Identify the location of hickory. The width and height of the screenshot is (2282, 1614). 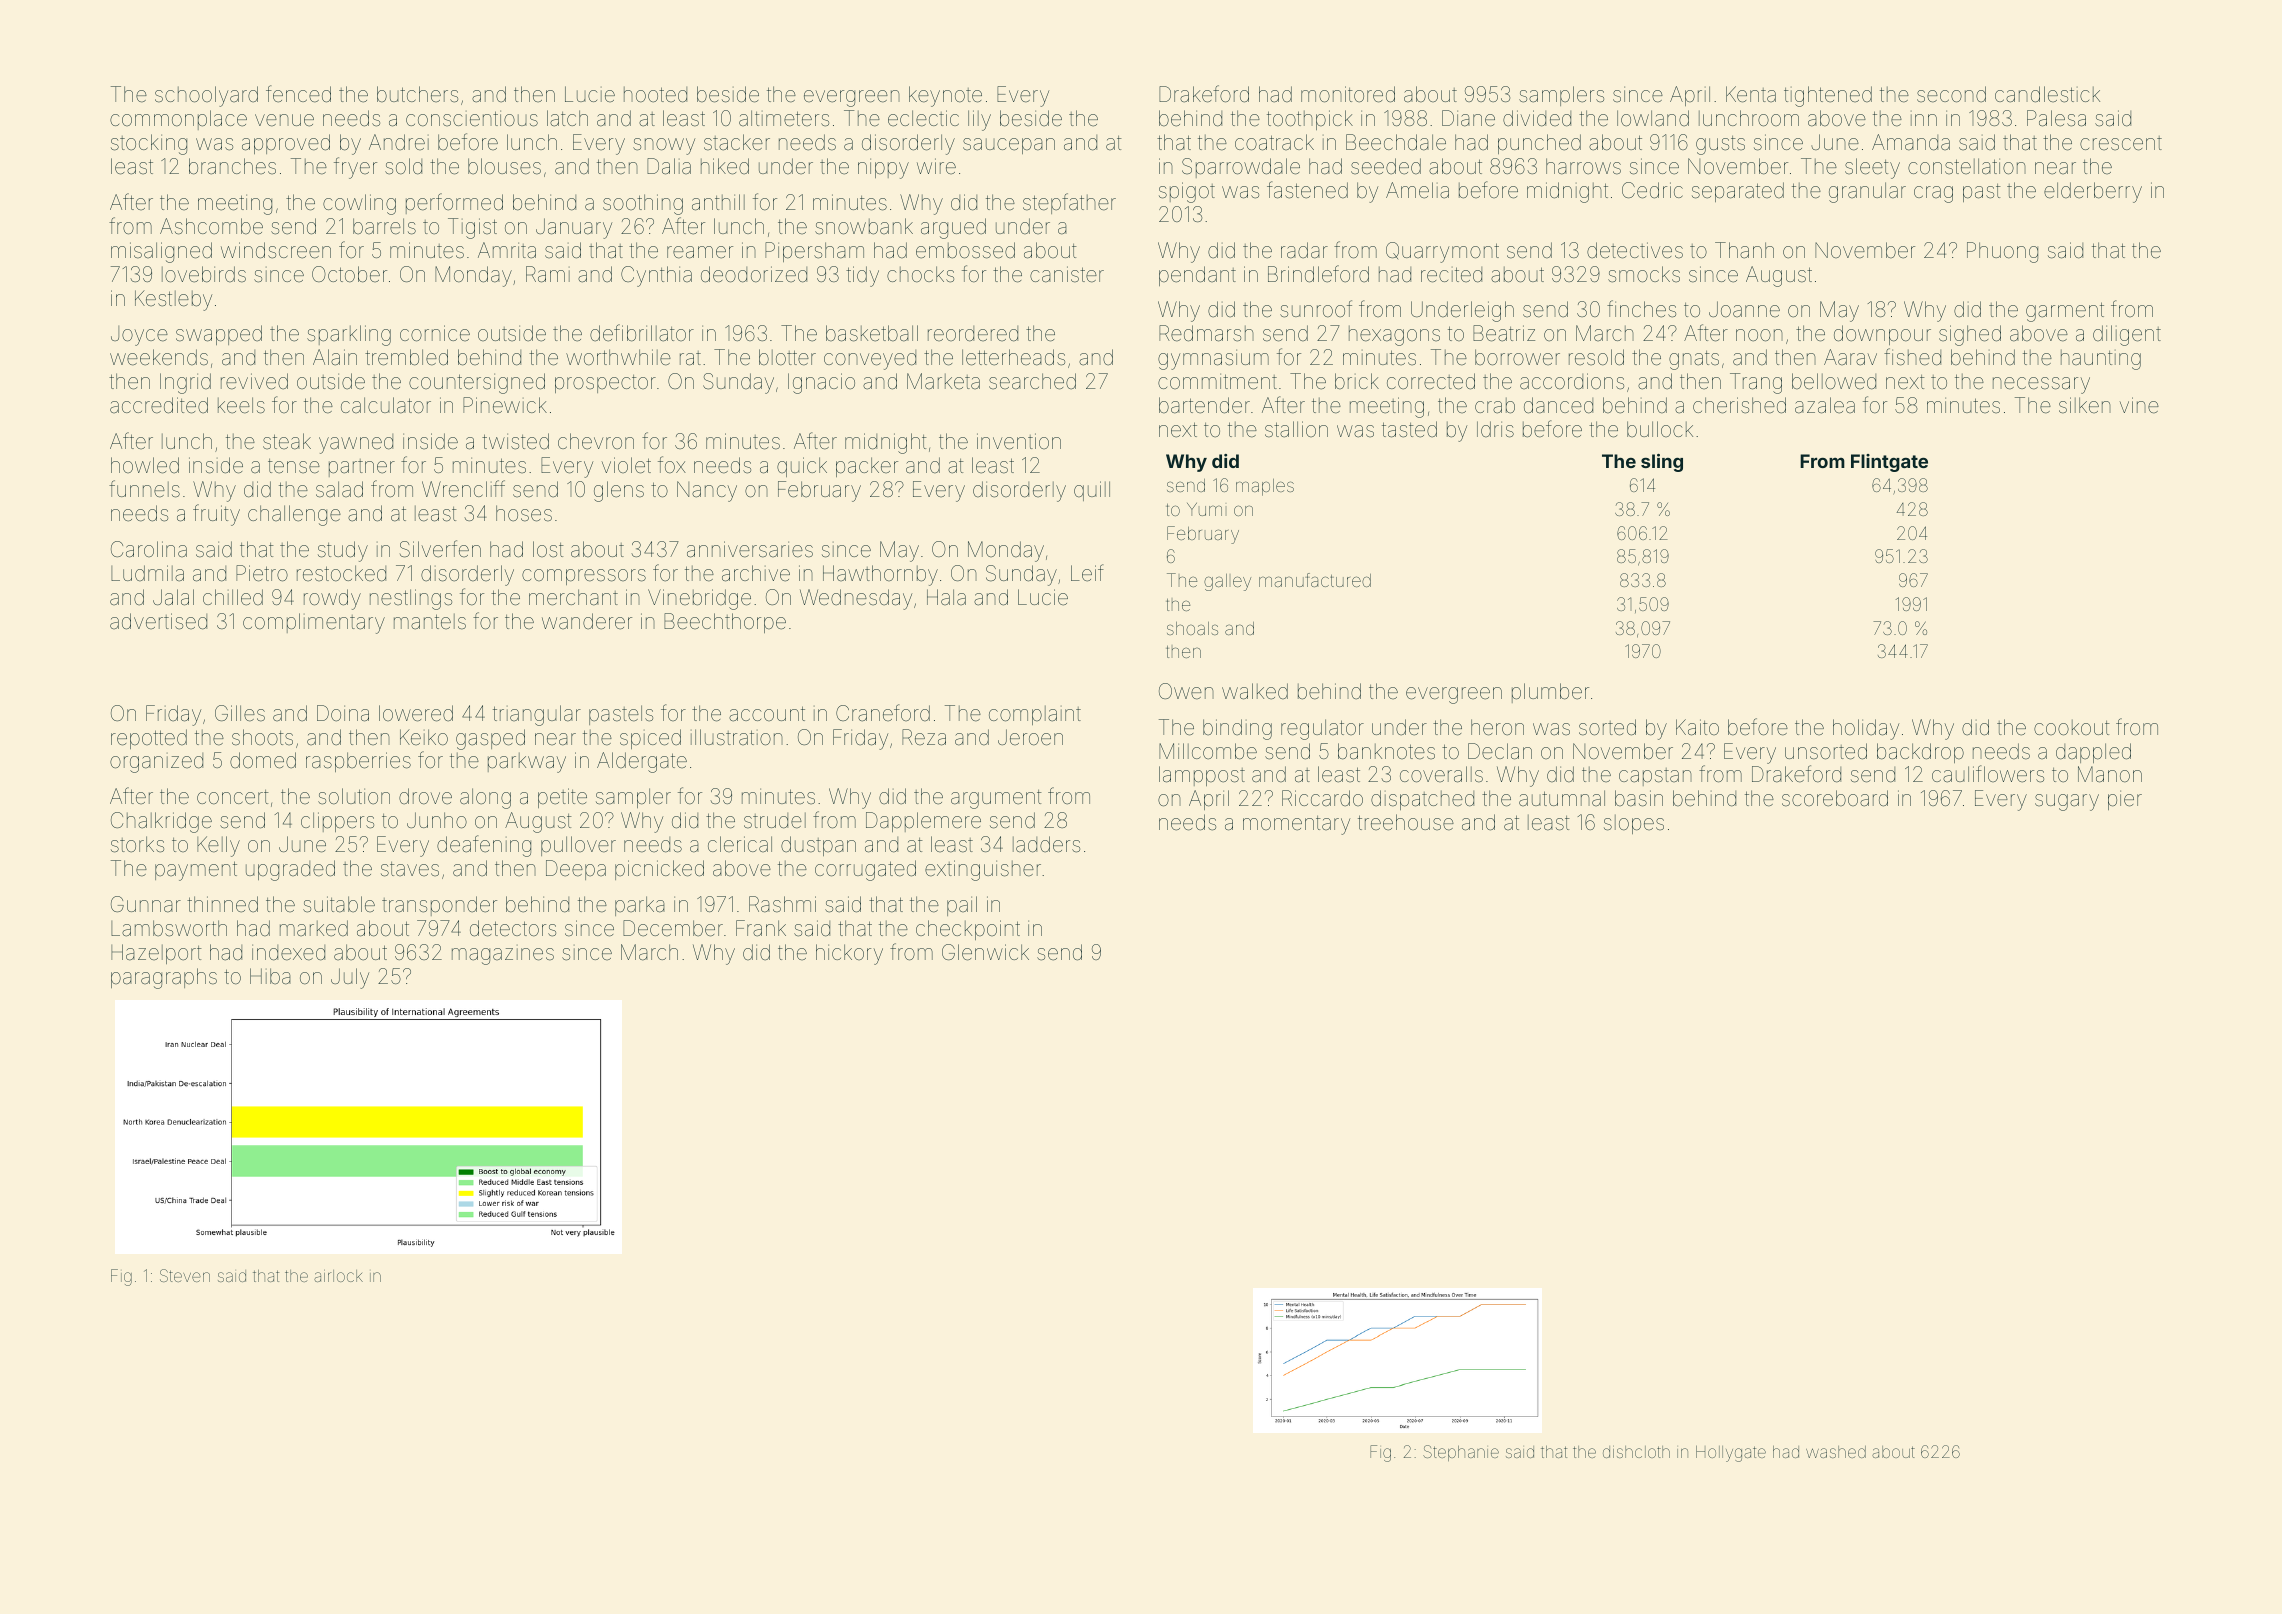
(849, 954).
